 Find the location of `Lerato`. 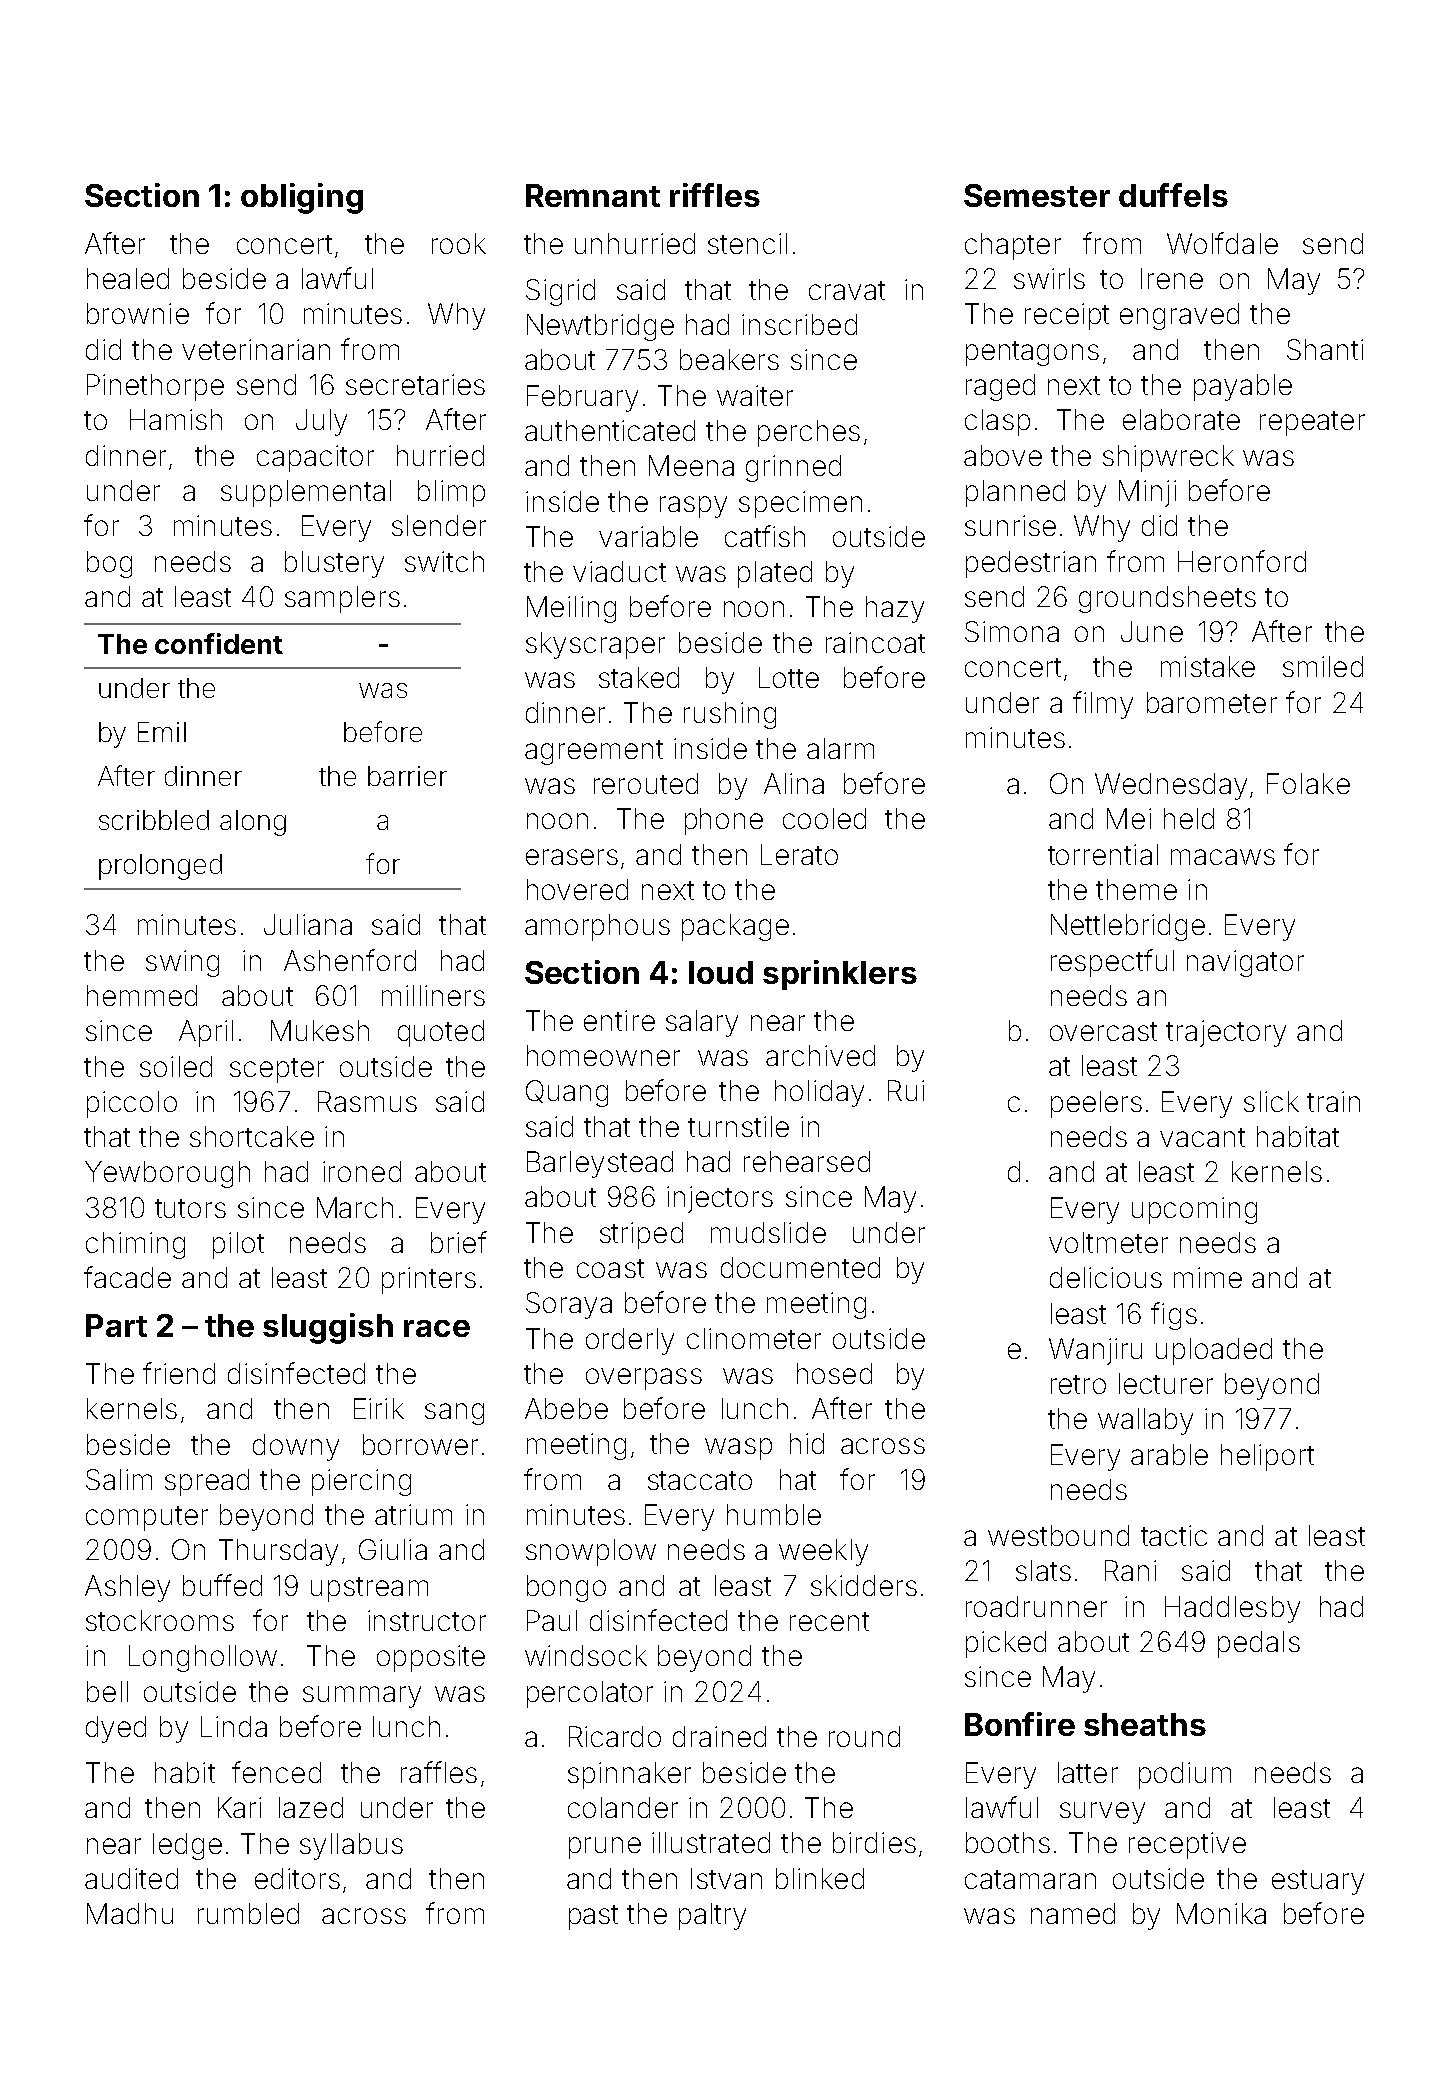

Lerato is located at coordinates (799, 854).
